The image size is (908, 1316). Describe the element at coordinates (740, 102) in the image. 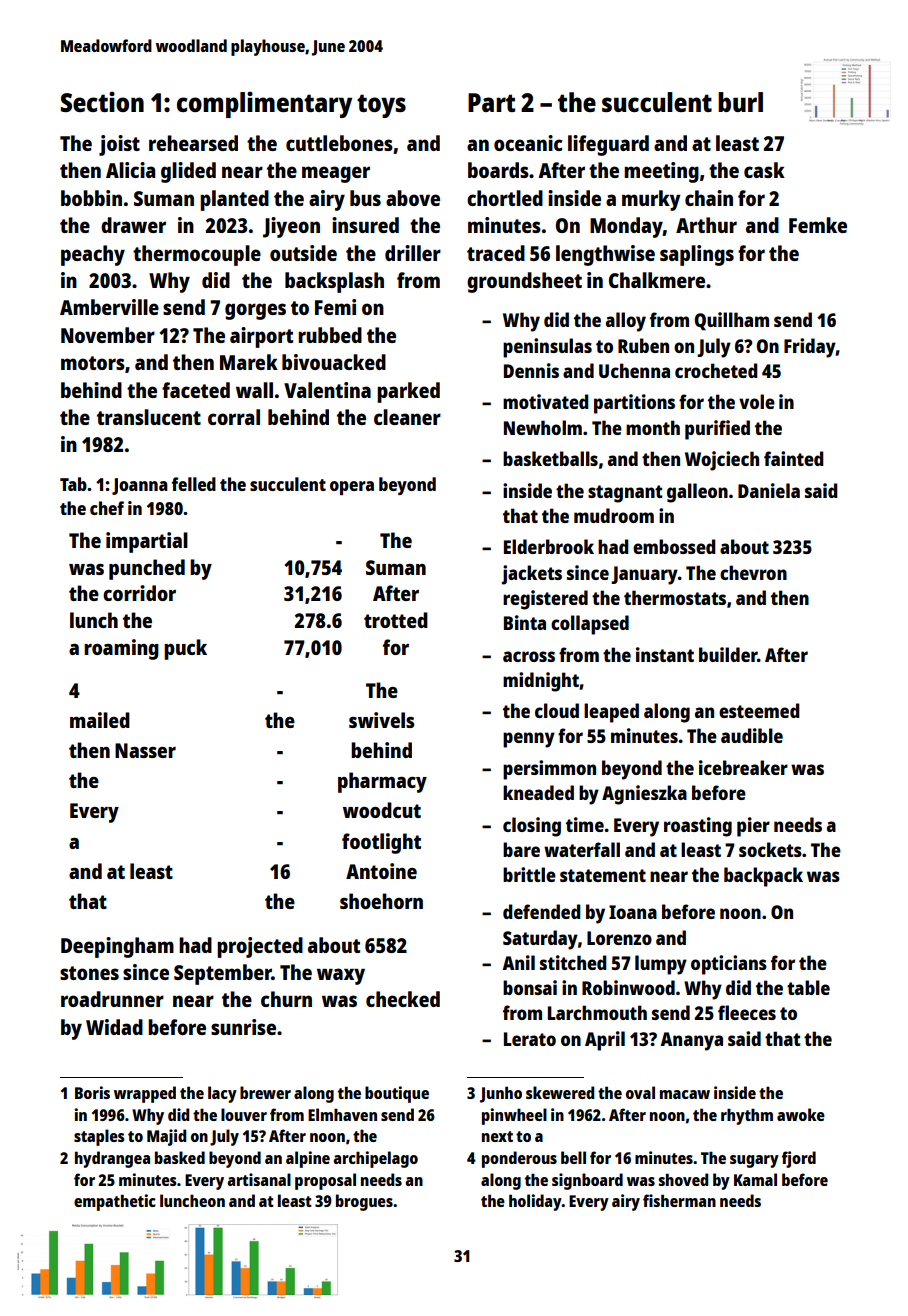

I see `burl` at that location.
